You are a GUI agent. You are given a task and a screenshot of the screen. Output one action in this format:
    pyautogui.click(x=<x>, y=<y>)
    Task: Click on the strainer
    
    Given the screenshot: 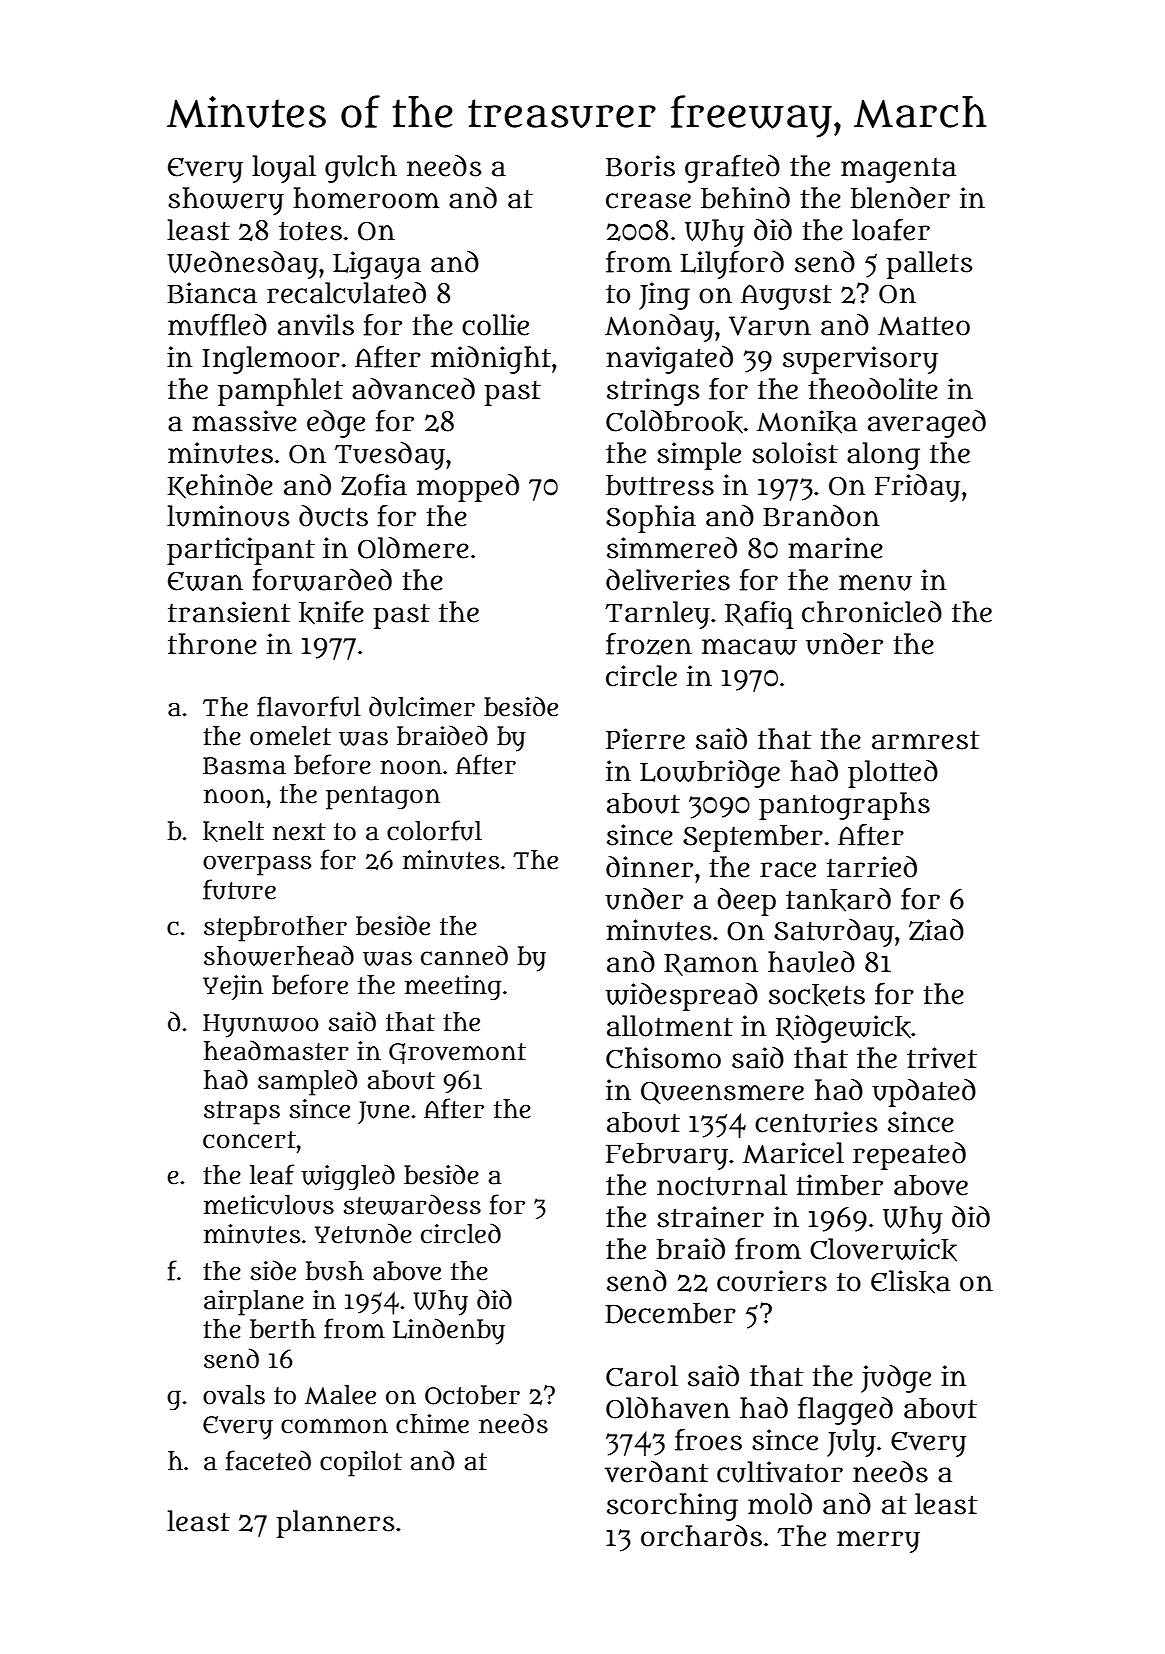 What is the action you would take?
    pyautogui.click(x=710, y=1217)
